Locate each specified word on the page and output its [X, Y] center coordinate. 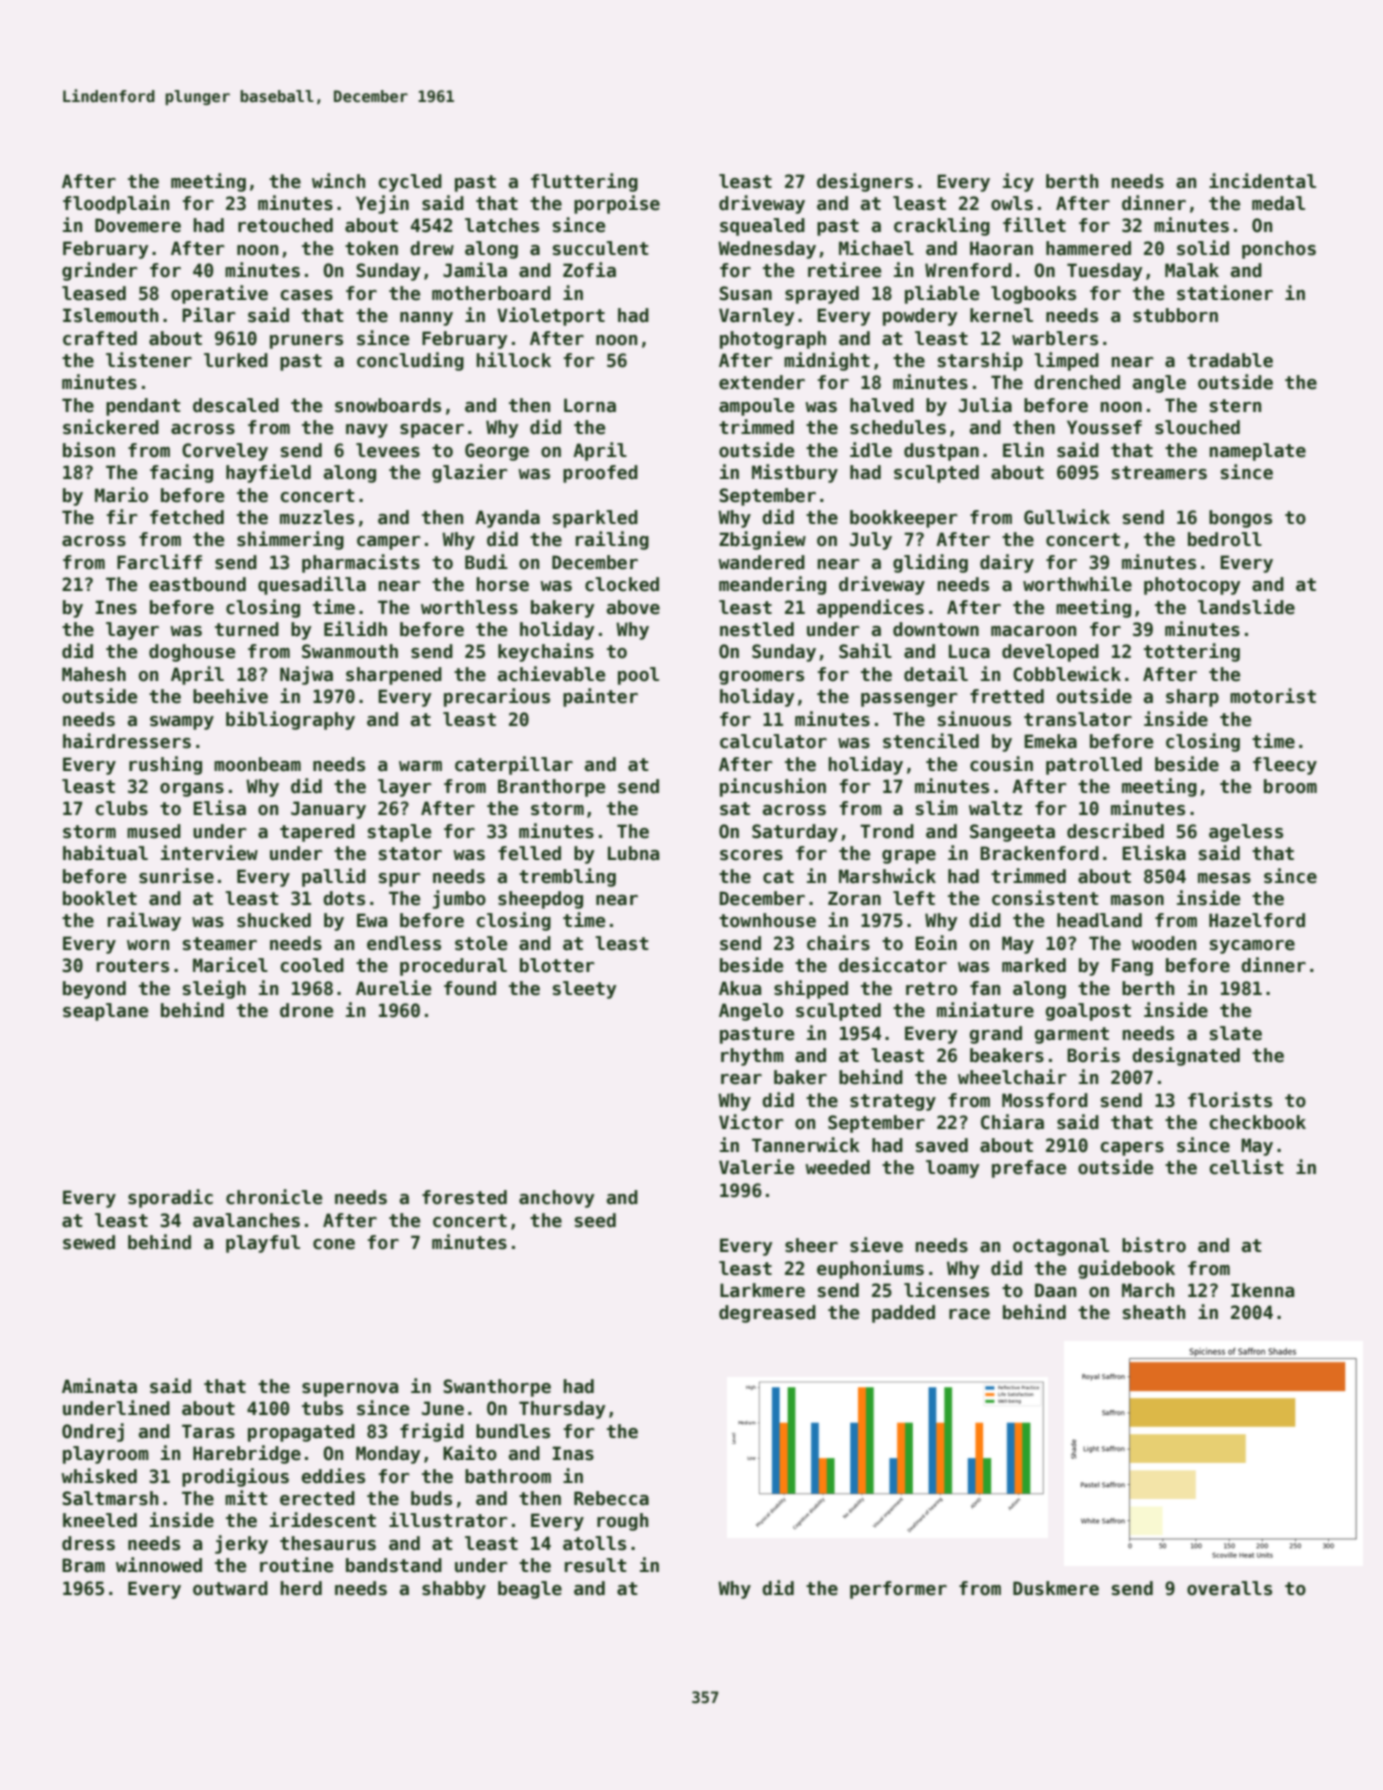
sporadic [170, 1198]
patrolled [1094, 766]
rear [741, 1079]
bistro [1154, 1245]
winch [338, 181]
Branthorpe [551, 788]
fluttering [584, 182]
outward [230, 1588]
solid [1203, 248]
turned [247, 629]
